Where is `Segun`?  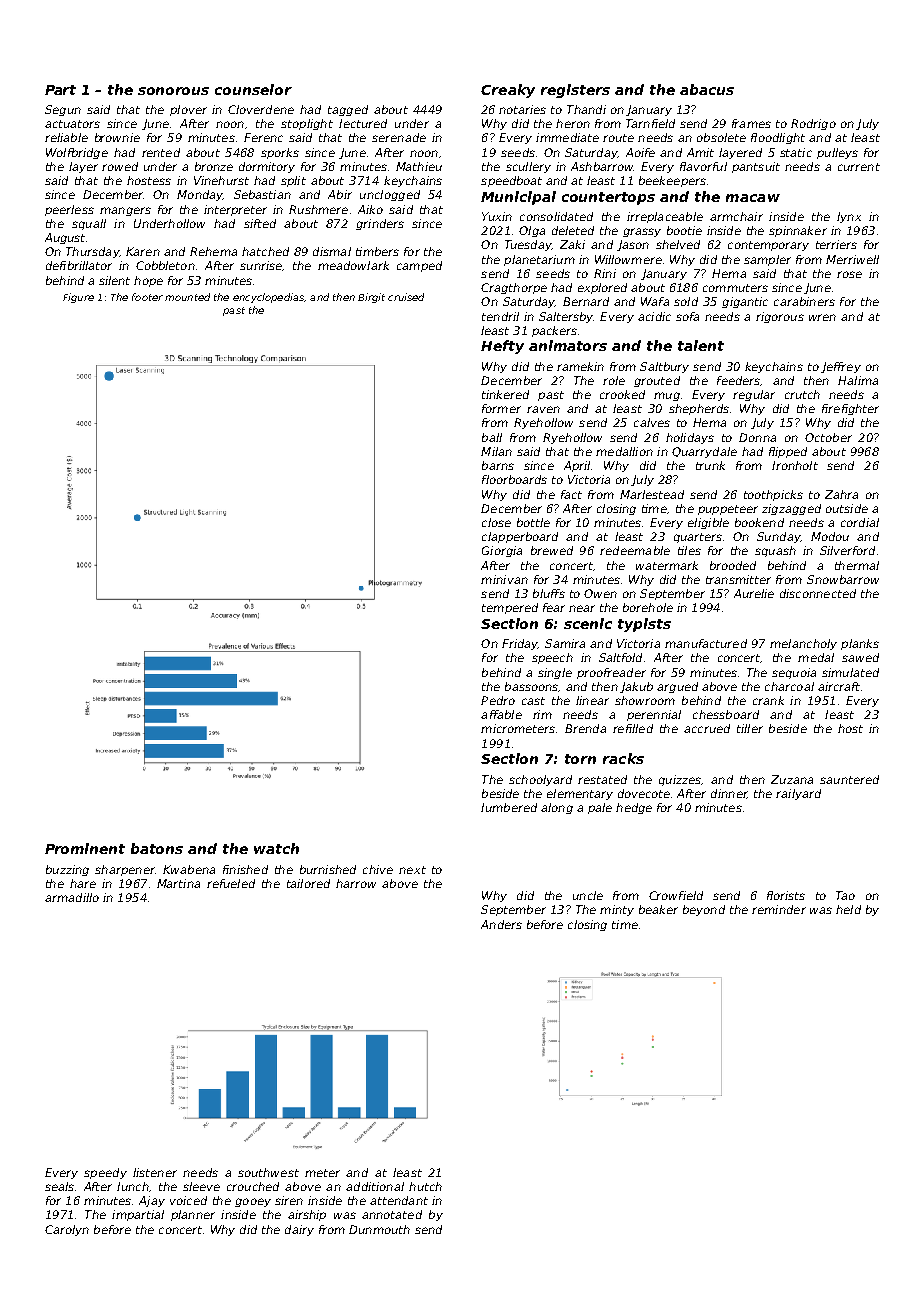
Segun is located at coordinates (63, 110).
